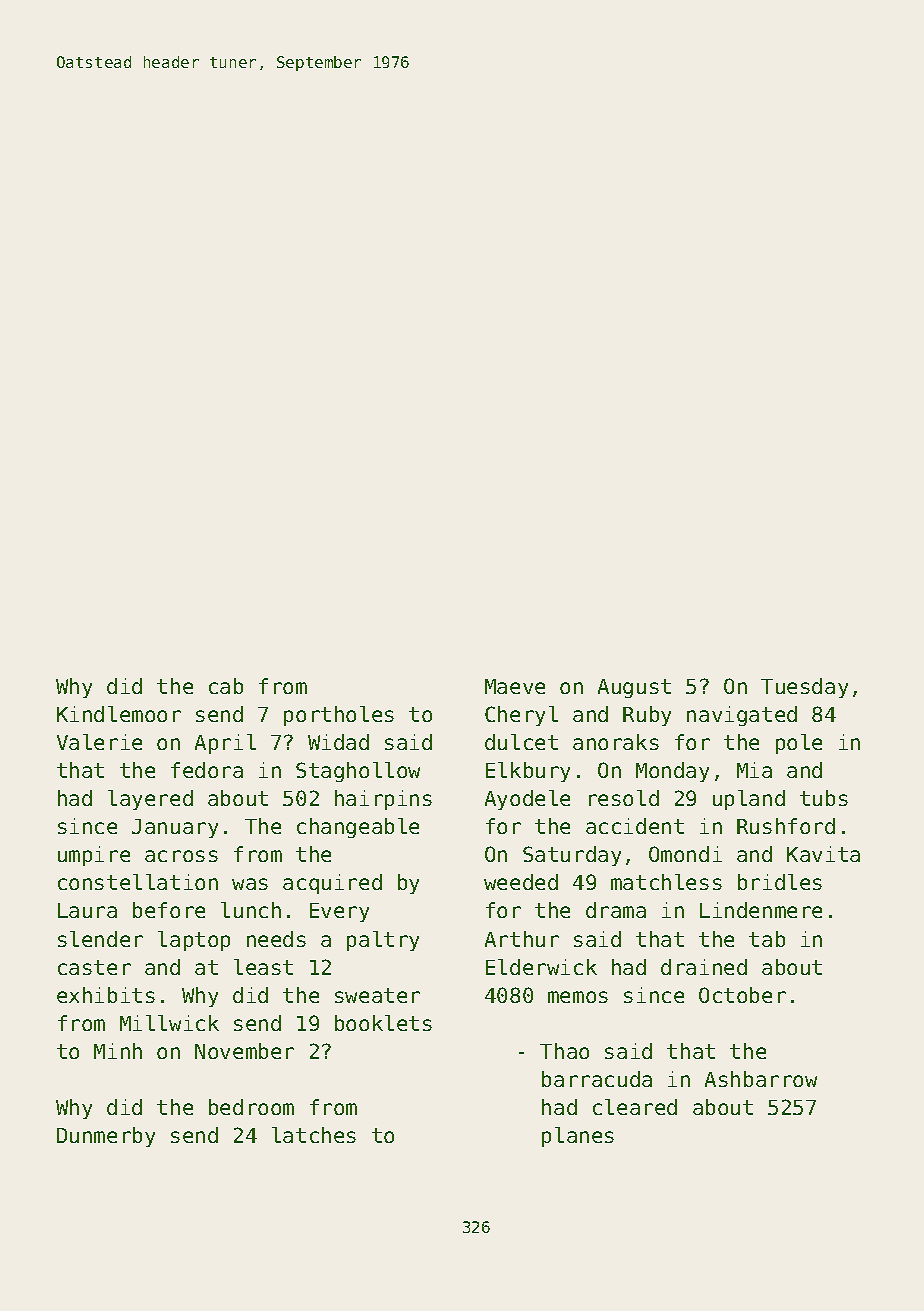  Describe the element at coordinates (780, 882) in the screenshot. I see `bridles` at that location.
